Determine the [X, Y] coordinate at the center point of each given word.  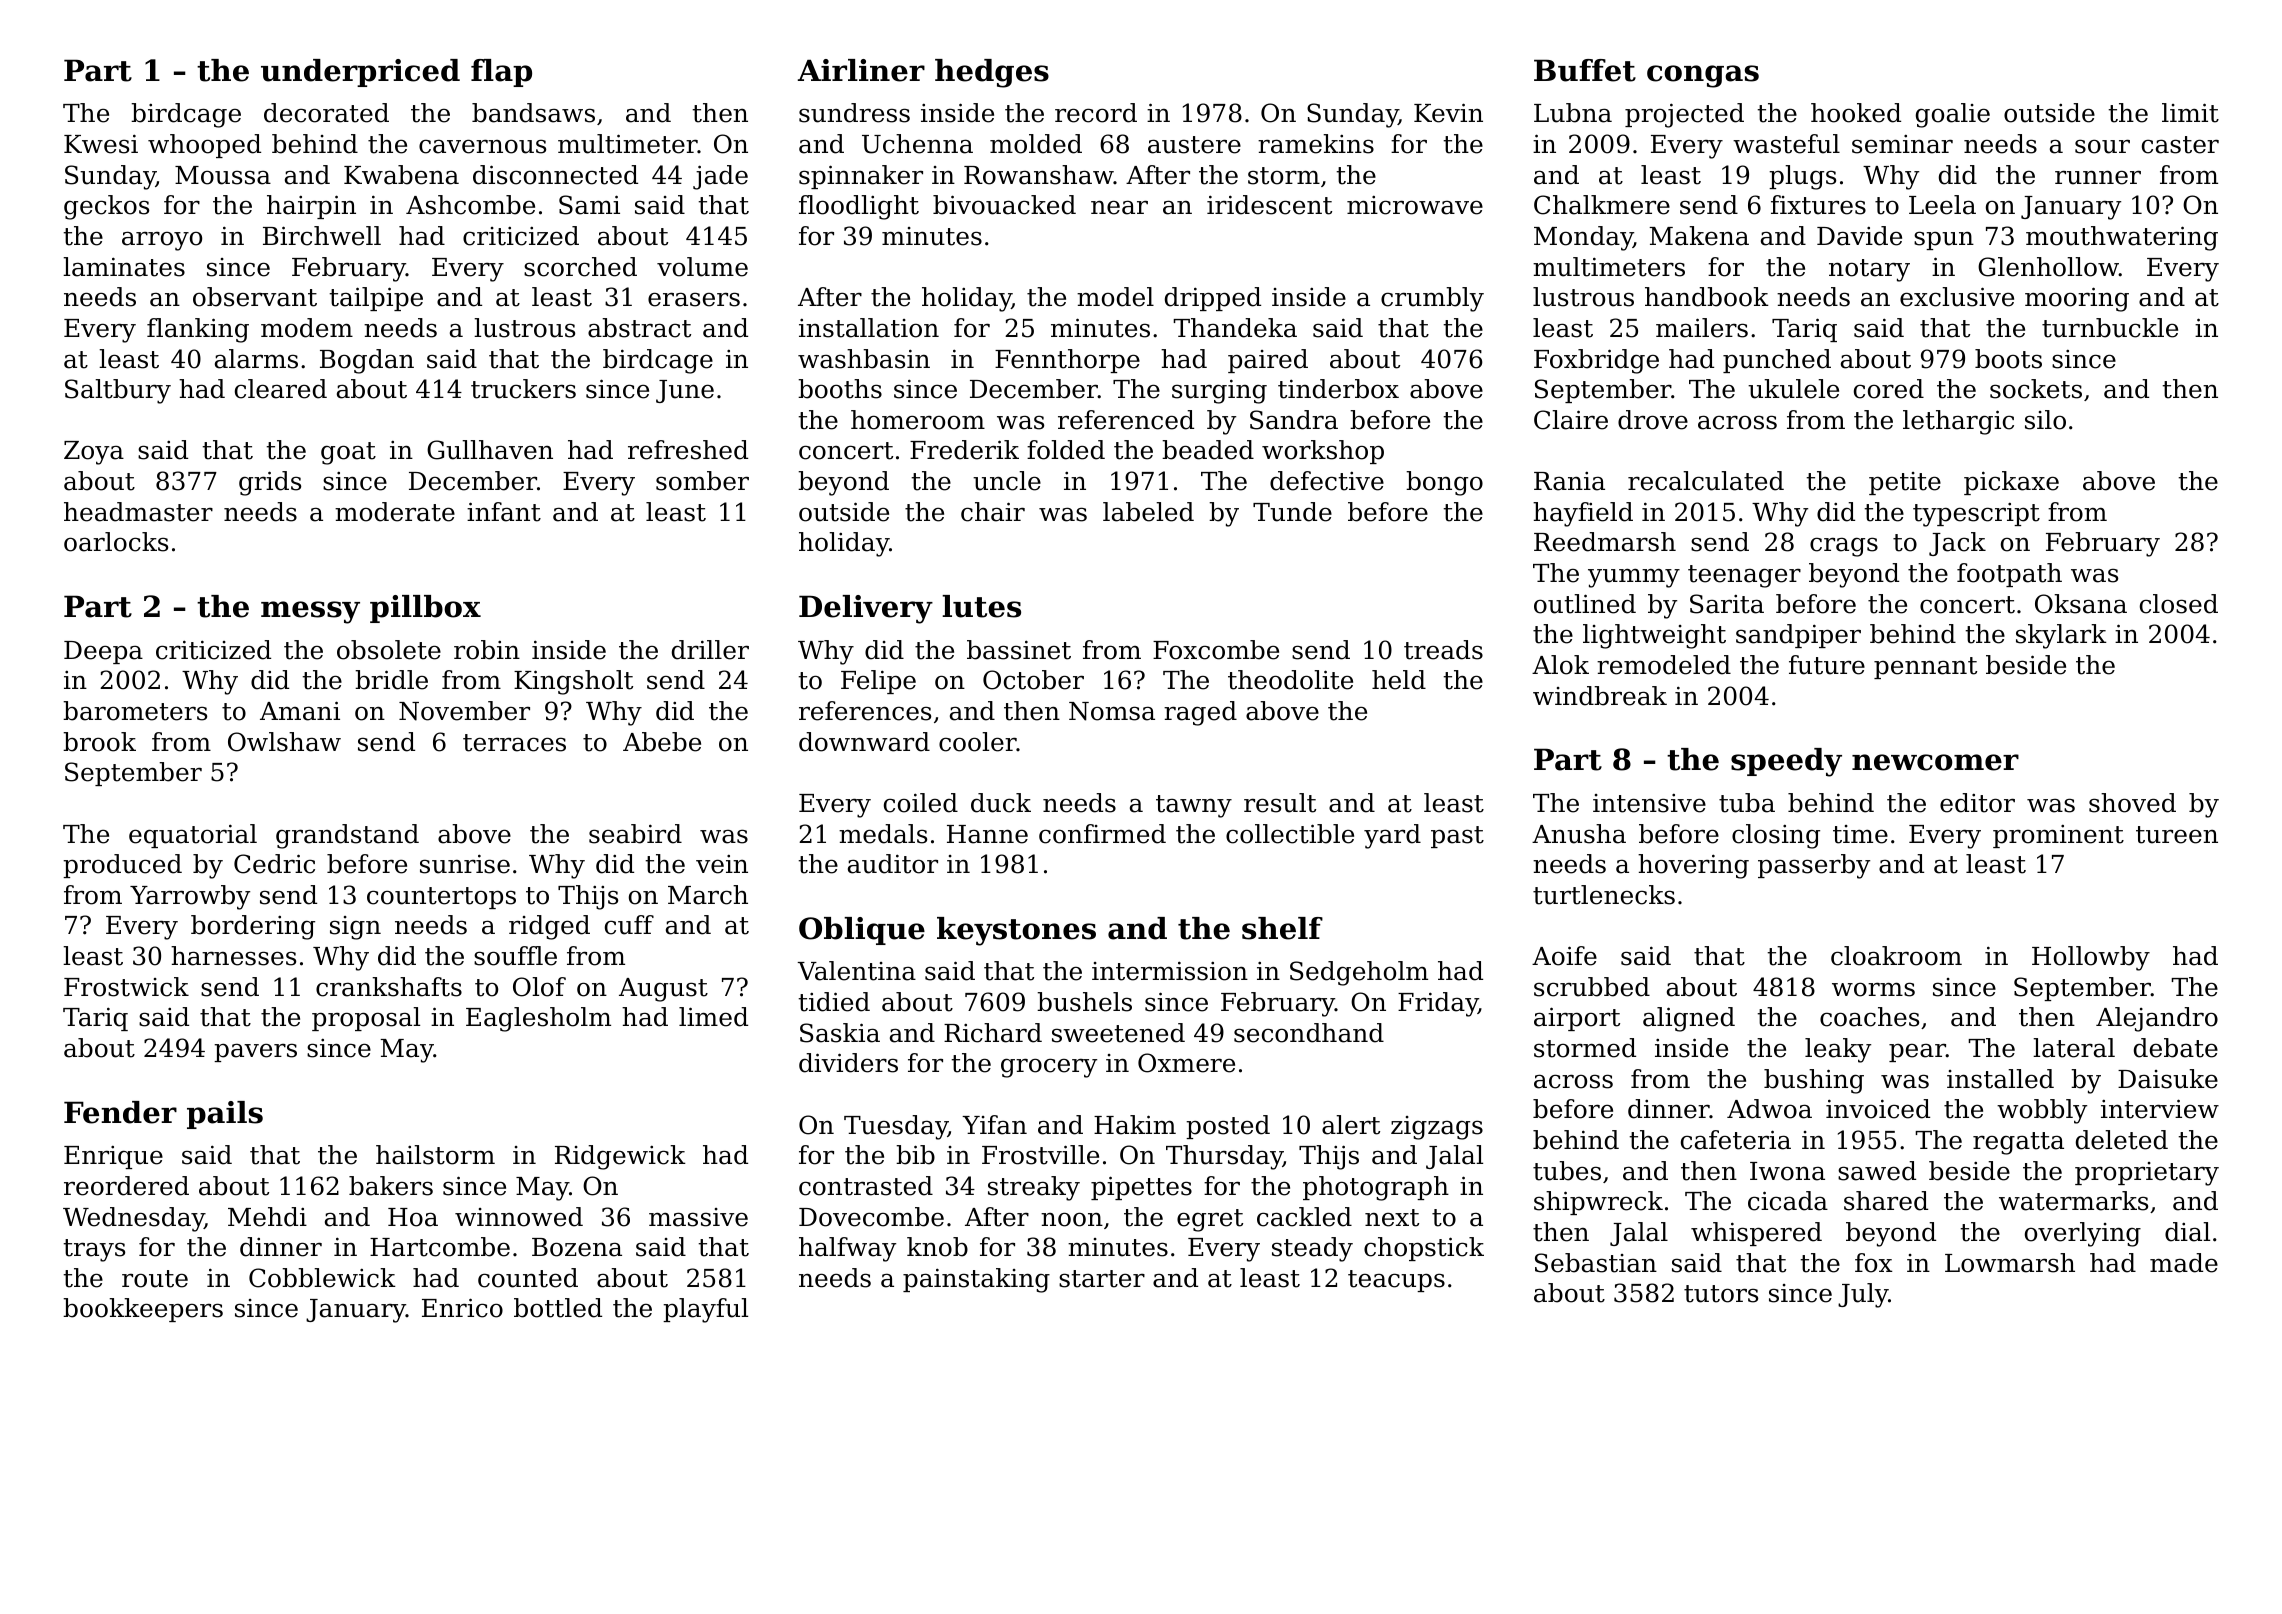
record [1096, 113]
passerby [1814, 866]
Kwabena [401, 175]
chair [993, 512]
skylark [2061, 636]
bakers [391, 1186]
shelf [1282, 928]
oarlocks [116, 542]
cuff [629, 925]
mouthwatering [2122, 238]
